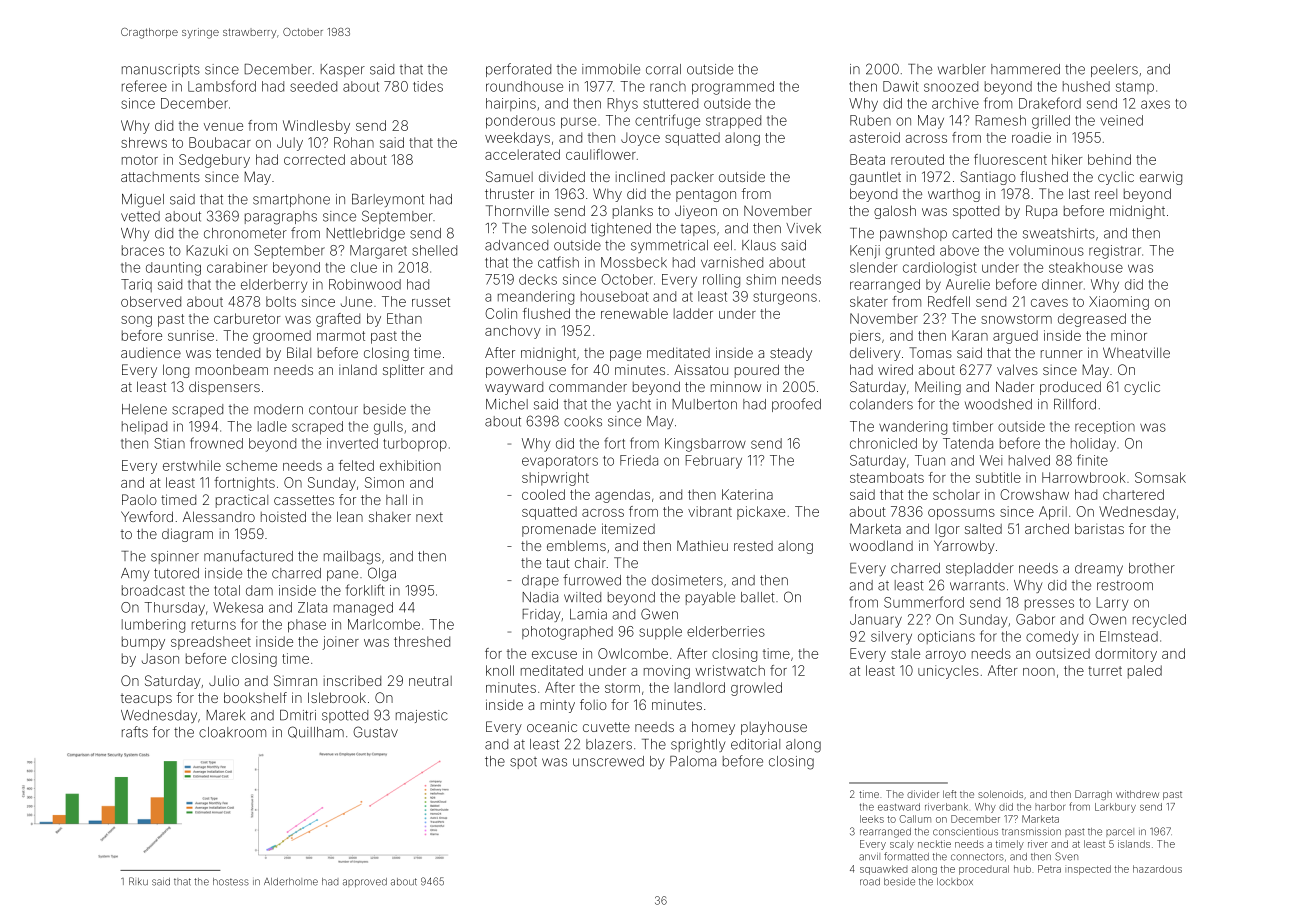 The width and height of the image is (1308, 924). I want to click on stale, so click(905, 653).
